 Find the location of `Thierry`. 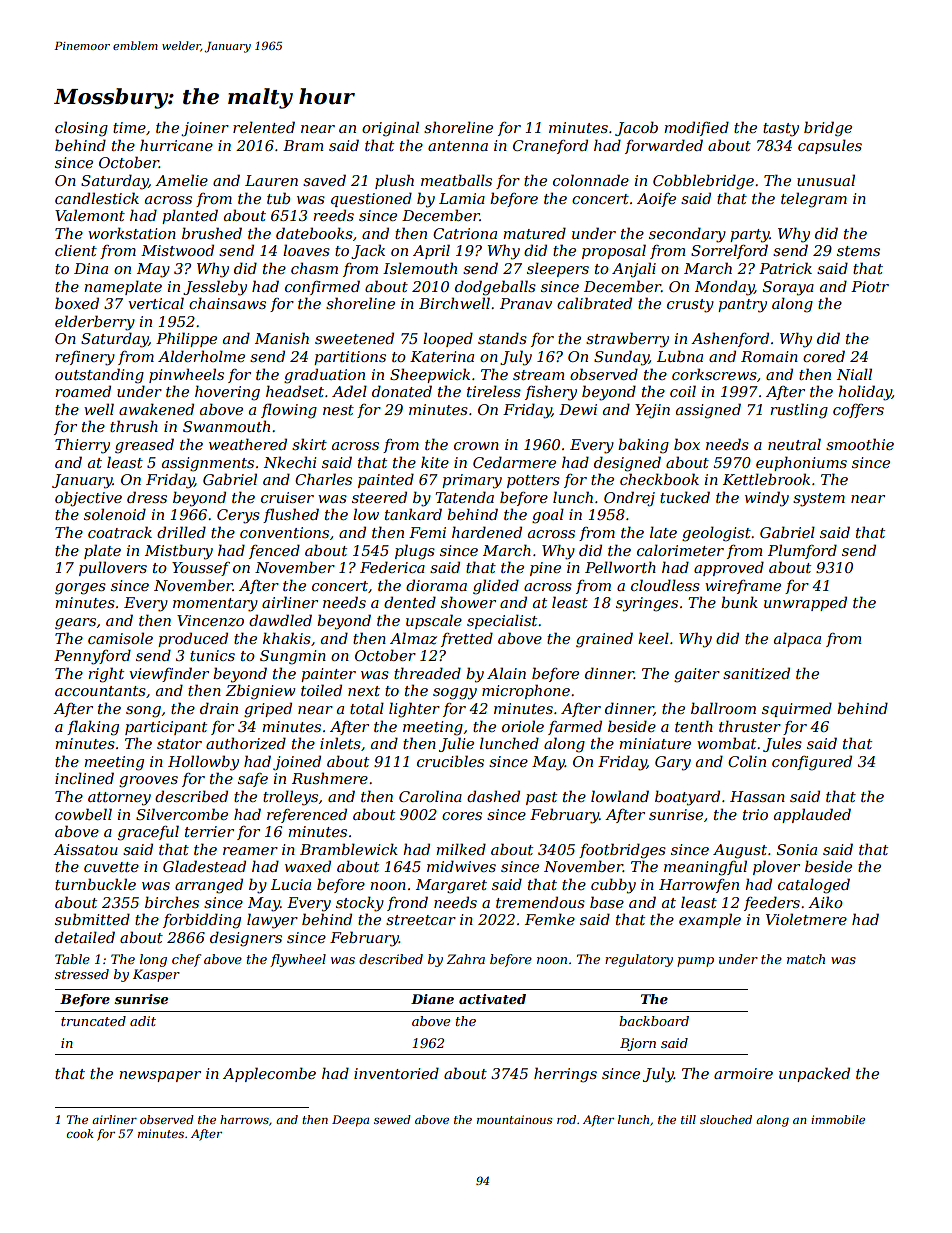

Thierry is located at coordinates (82, 446).
